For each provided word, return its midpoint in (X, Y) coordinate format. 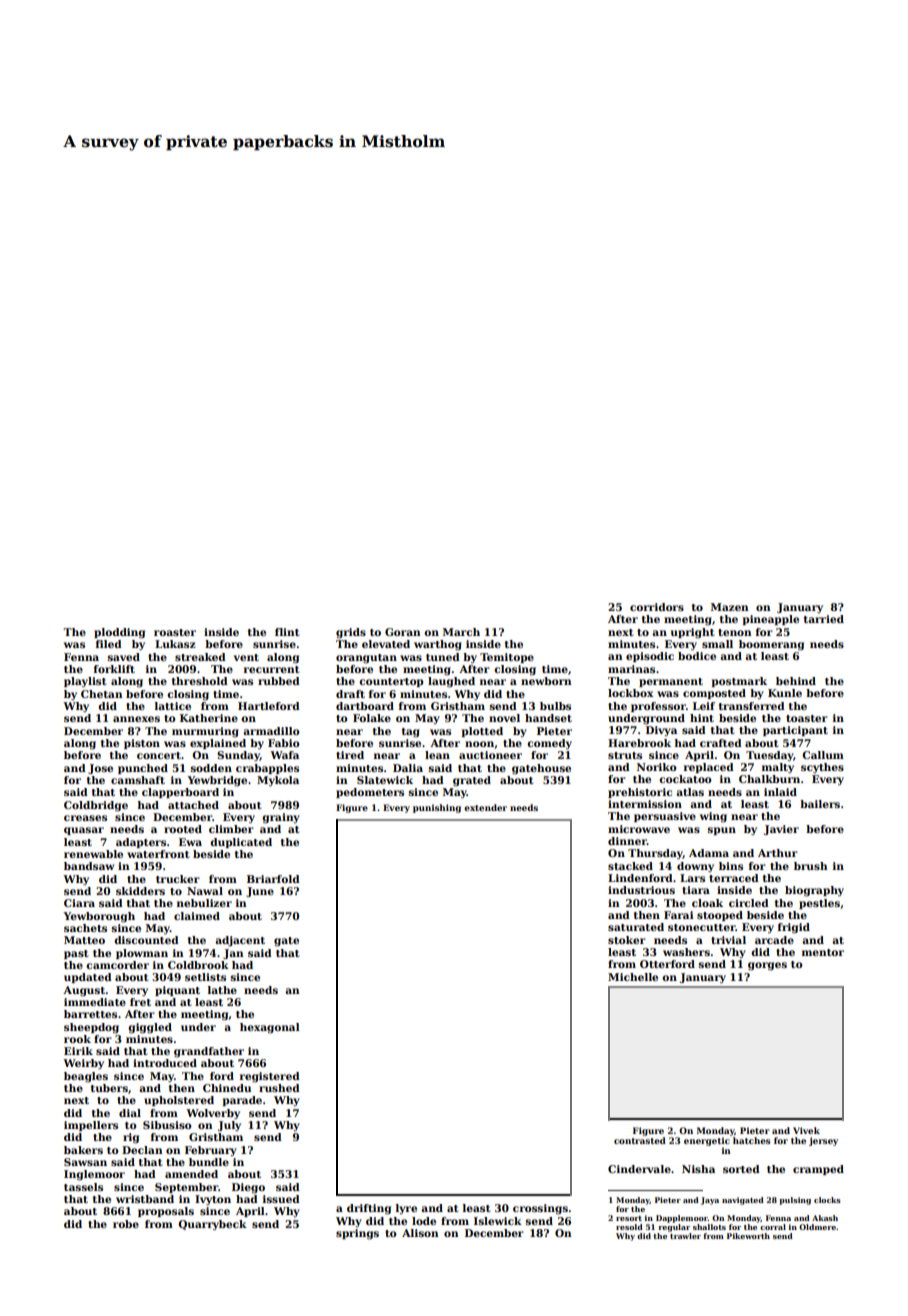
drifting (369, 1209)
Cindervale (639, 1169)
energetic (707, 1141)
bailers (820, 804)
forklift (114, 669)
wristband (145, 1199)
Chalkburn (769, 779)
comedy (549, 744)
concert (159, 755)
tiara (696, 890)
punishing (437, 808)
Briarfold (273, 879)
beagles (86, 1077)
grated (472, 781)
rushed (279, 1088)
